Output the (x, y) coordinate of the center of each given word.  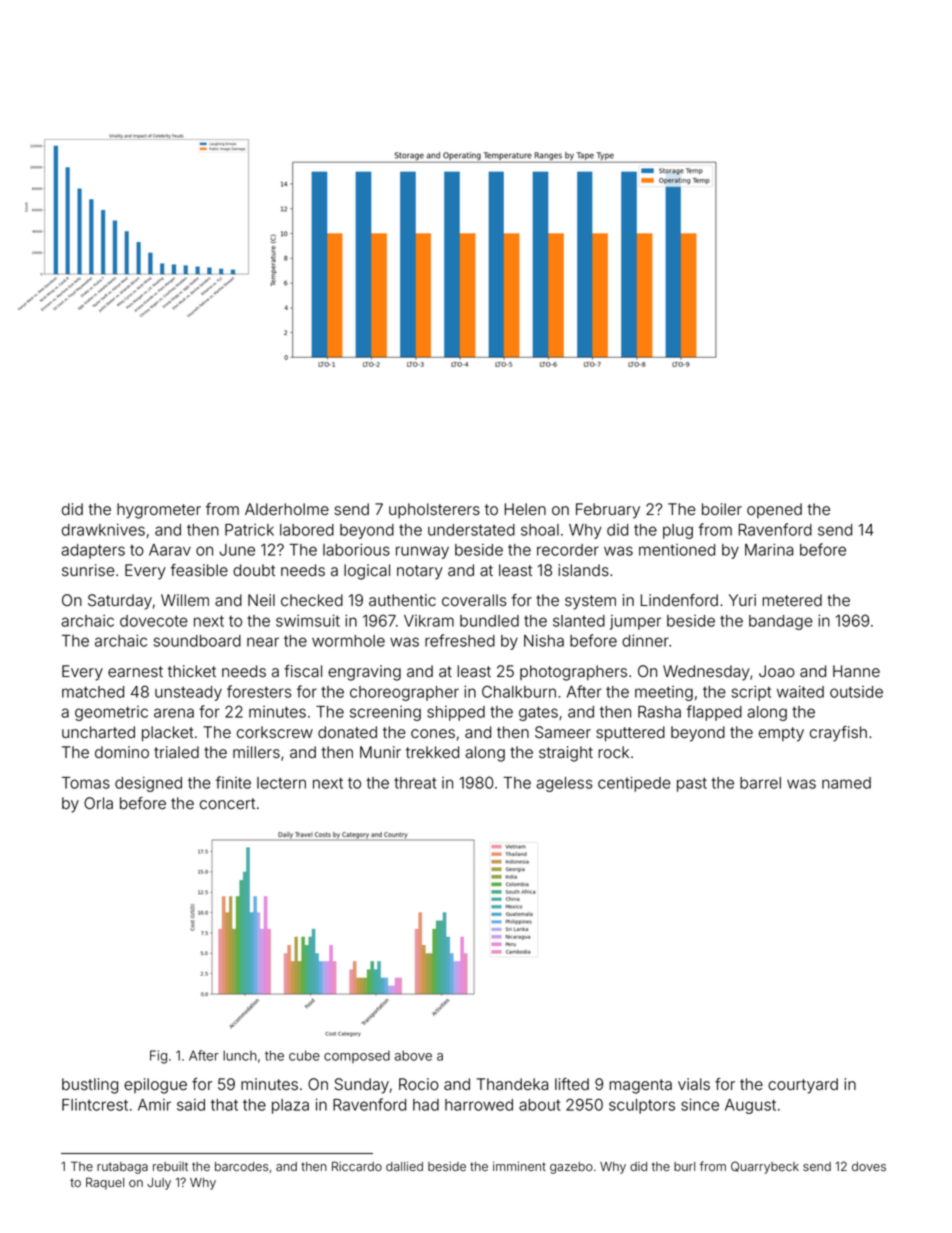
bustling (90, 1086)
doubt (254, 570)
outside (856, 692)
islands (583, 570)
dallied (404, 1166)
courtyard (803, 1086)
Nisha (544, 640)
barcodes (241, 1167)
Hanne (856, 671)
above (413, 1055)
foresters (259, 691)
